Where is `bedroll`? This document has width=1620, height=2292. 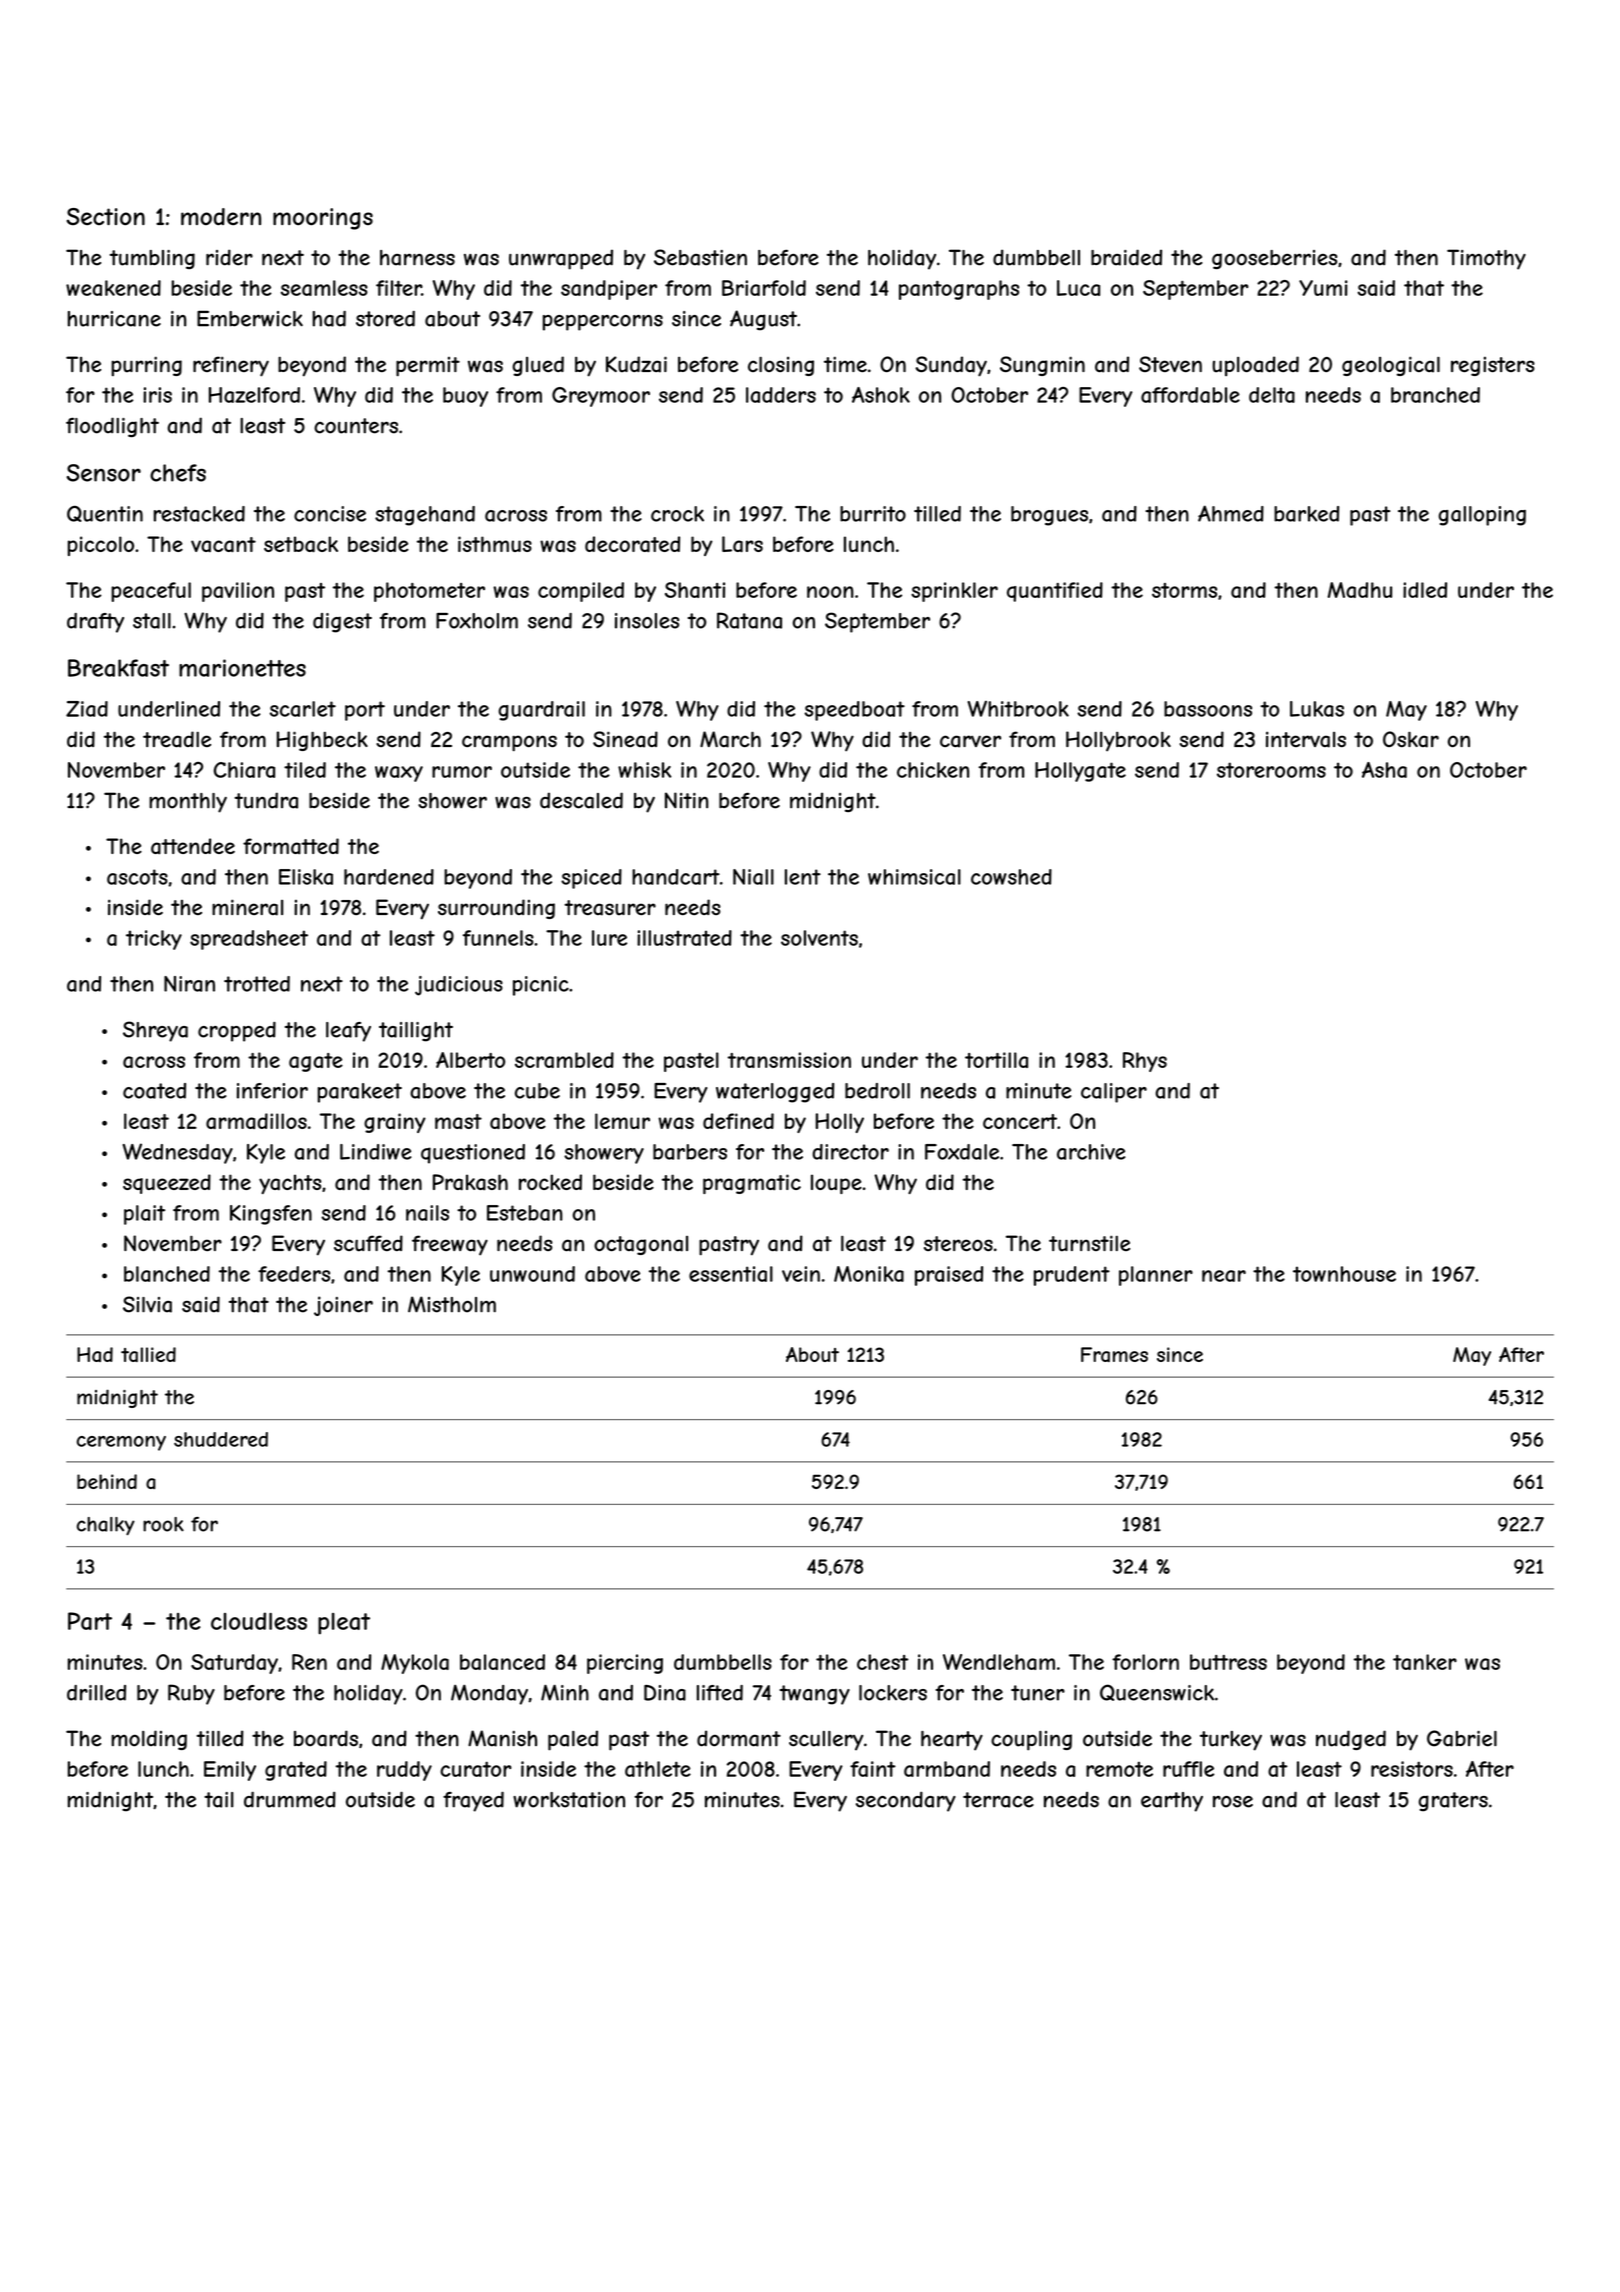 bedroll is located at coordinates (877, 1091).
